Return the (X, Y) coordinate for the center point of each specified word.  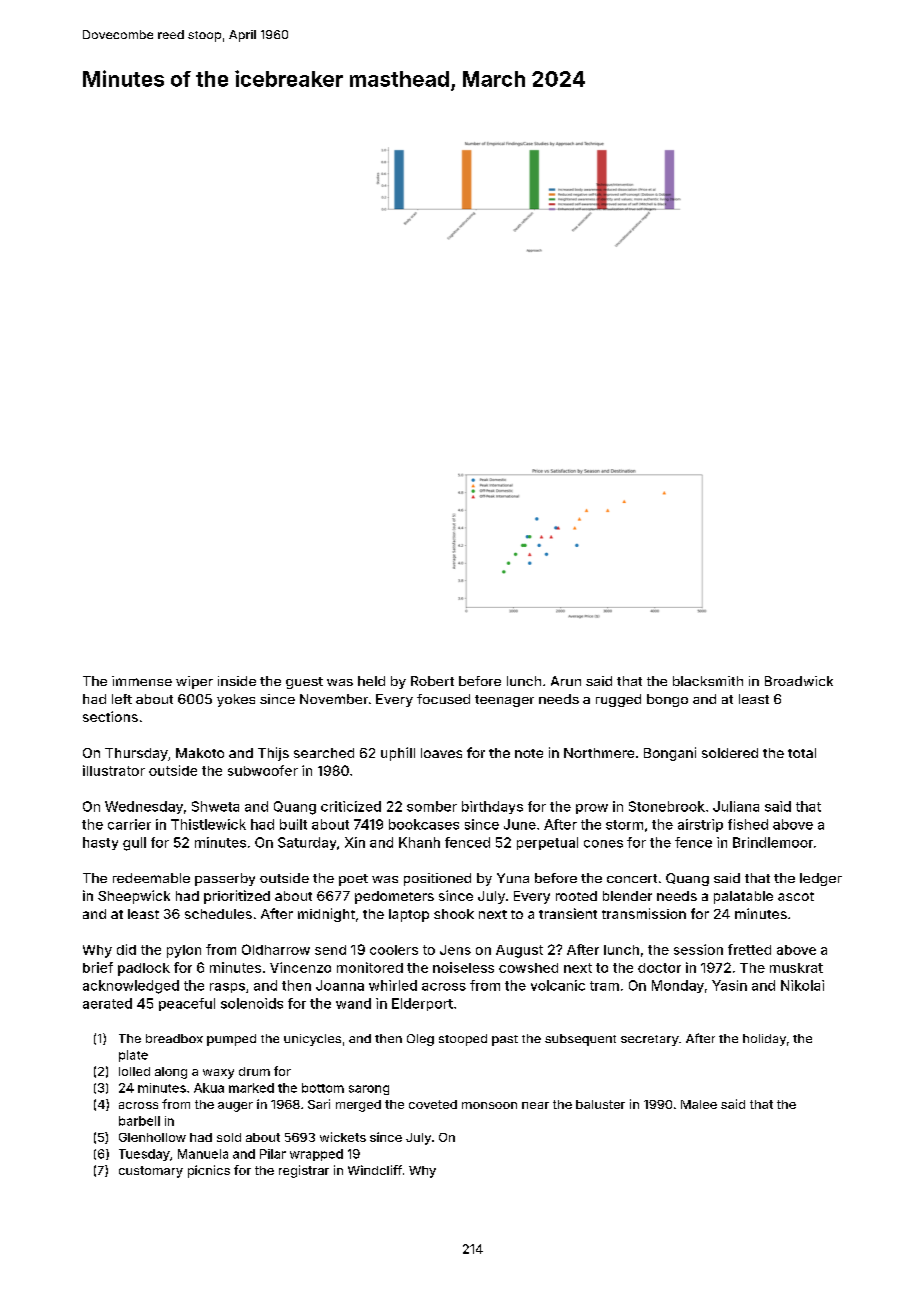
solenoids (252, 1003)
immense (142, 681)
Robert (432, 681)
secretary (650, 1040)
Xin (355, 842)
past (505, 1040)
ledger (821, 879)
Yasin (729, 985)
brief (98, 967)
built (293, 824)
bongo (667, 700)
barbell (139, 1121)
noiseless (463, 967)
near (535, 1105)
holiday (764, 1040)
